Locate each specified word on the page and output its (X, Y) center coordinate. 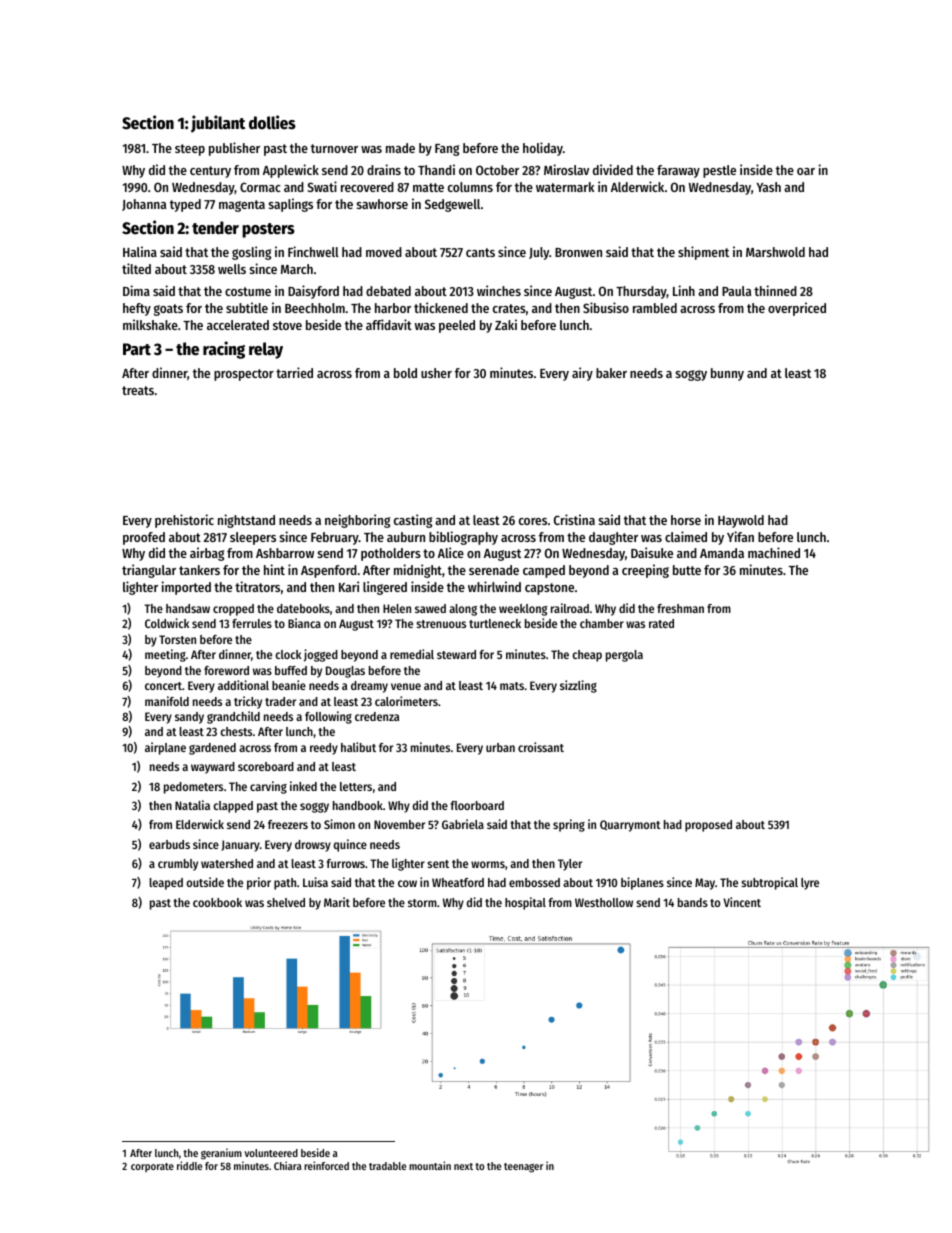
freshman (680, 608)
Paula (736, 291)
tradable (387, 1166)
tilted (136, 268)
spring (569, 825)
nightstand (246, 521)
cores (533, 521)
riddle (189, 1165)
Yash (769, 187)
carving (268, 787)
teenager (523, 1168)
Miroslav (566, 169)
